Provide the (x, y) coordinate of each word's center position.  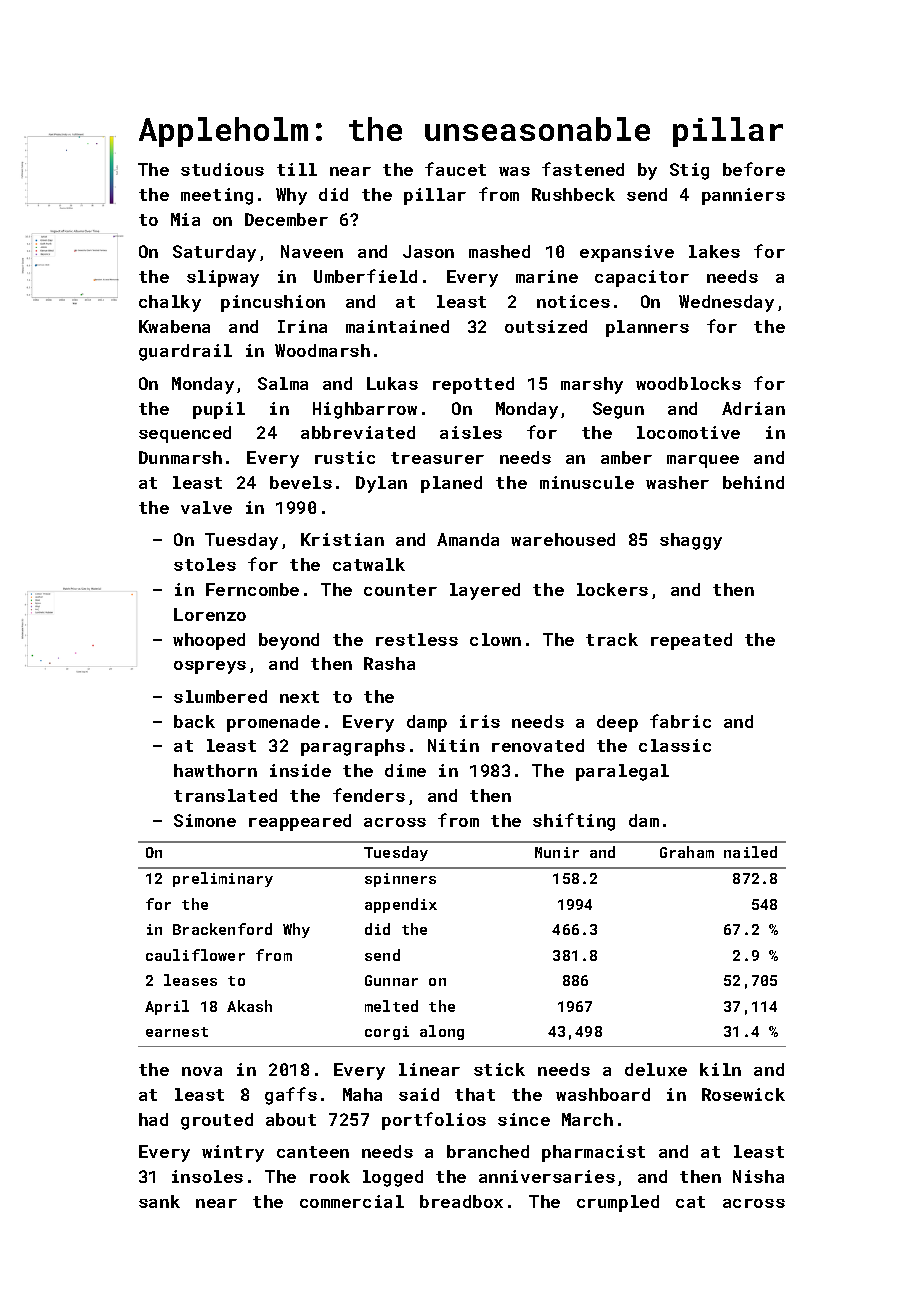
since (524, 1119)
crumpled (618, 1203)
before (754, 169)
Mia (185, 219)
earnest (177, 1032)
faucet (455, 169)
